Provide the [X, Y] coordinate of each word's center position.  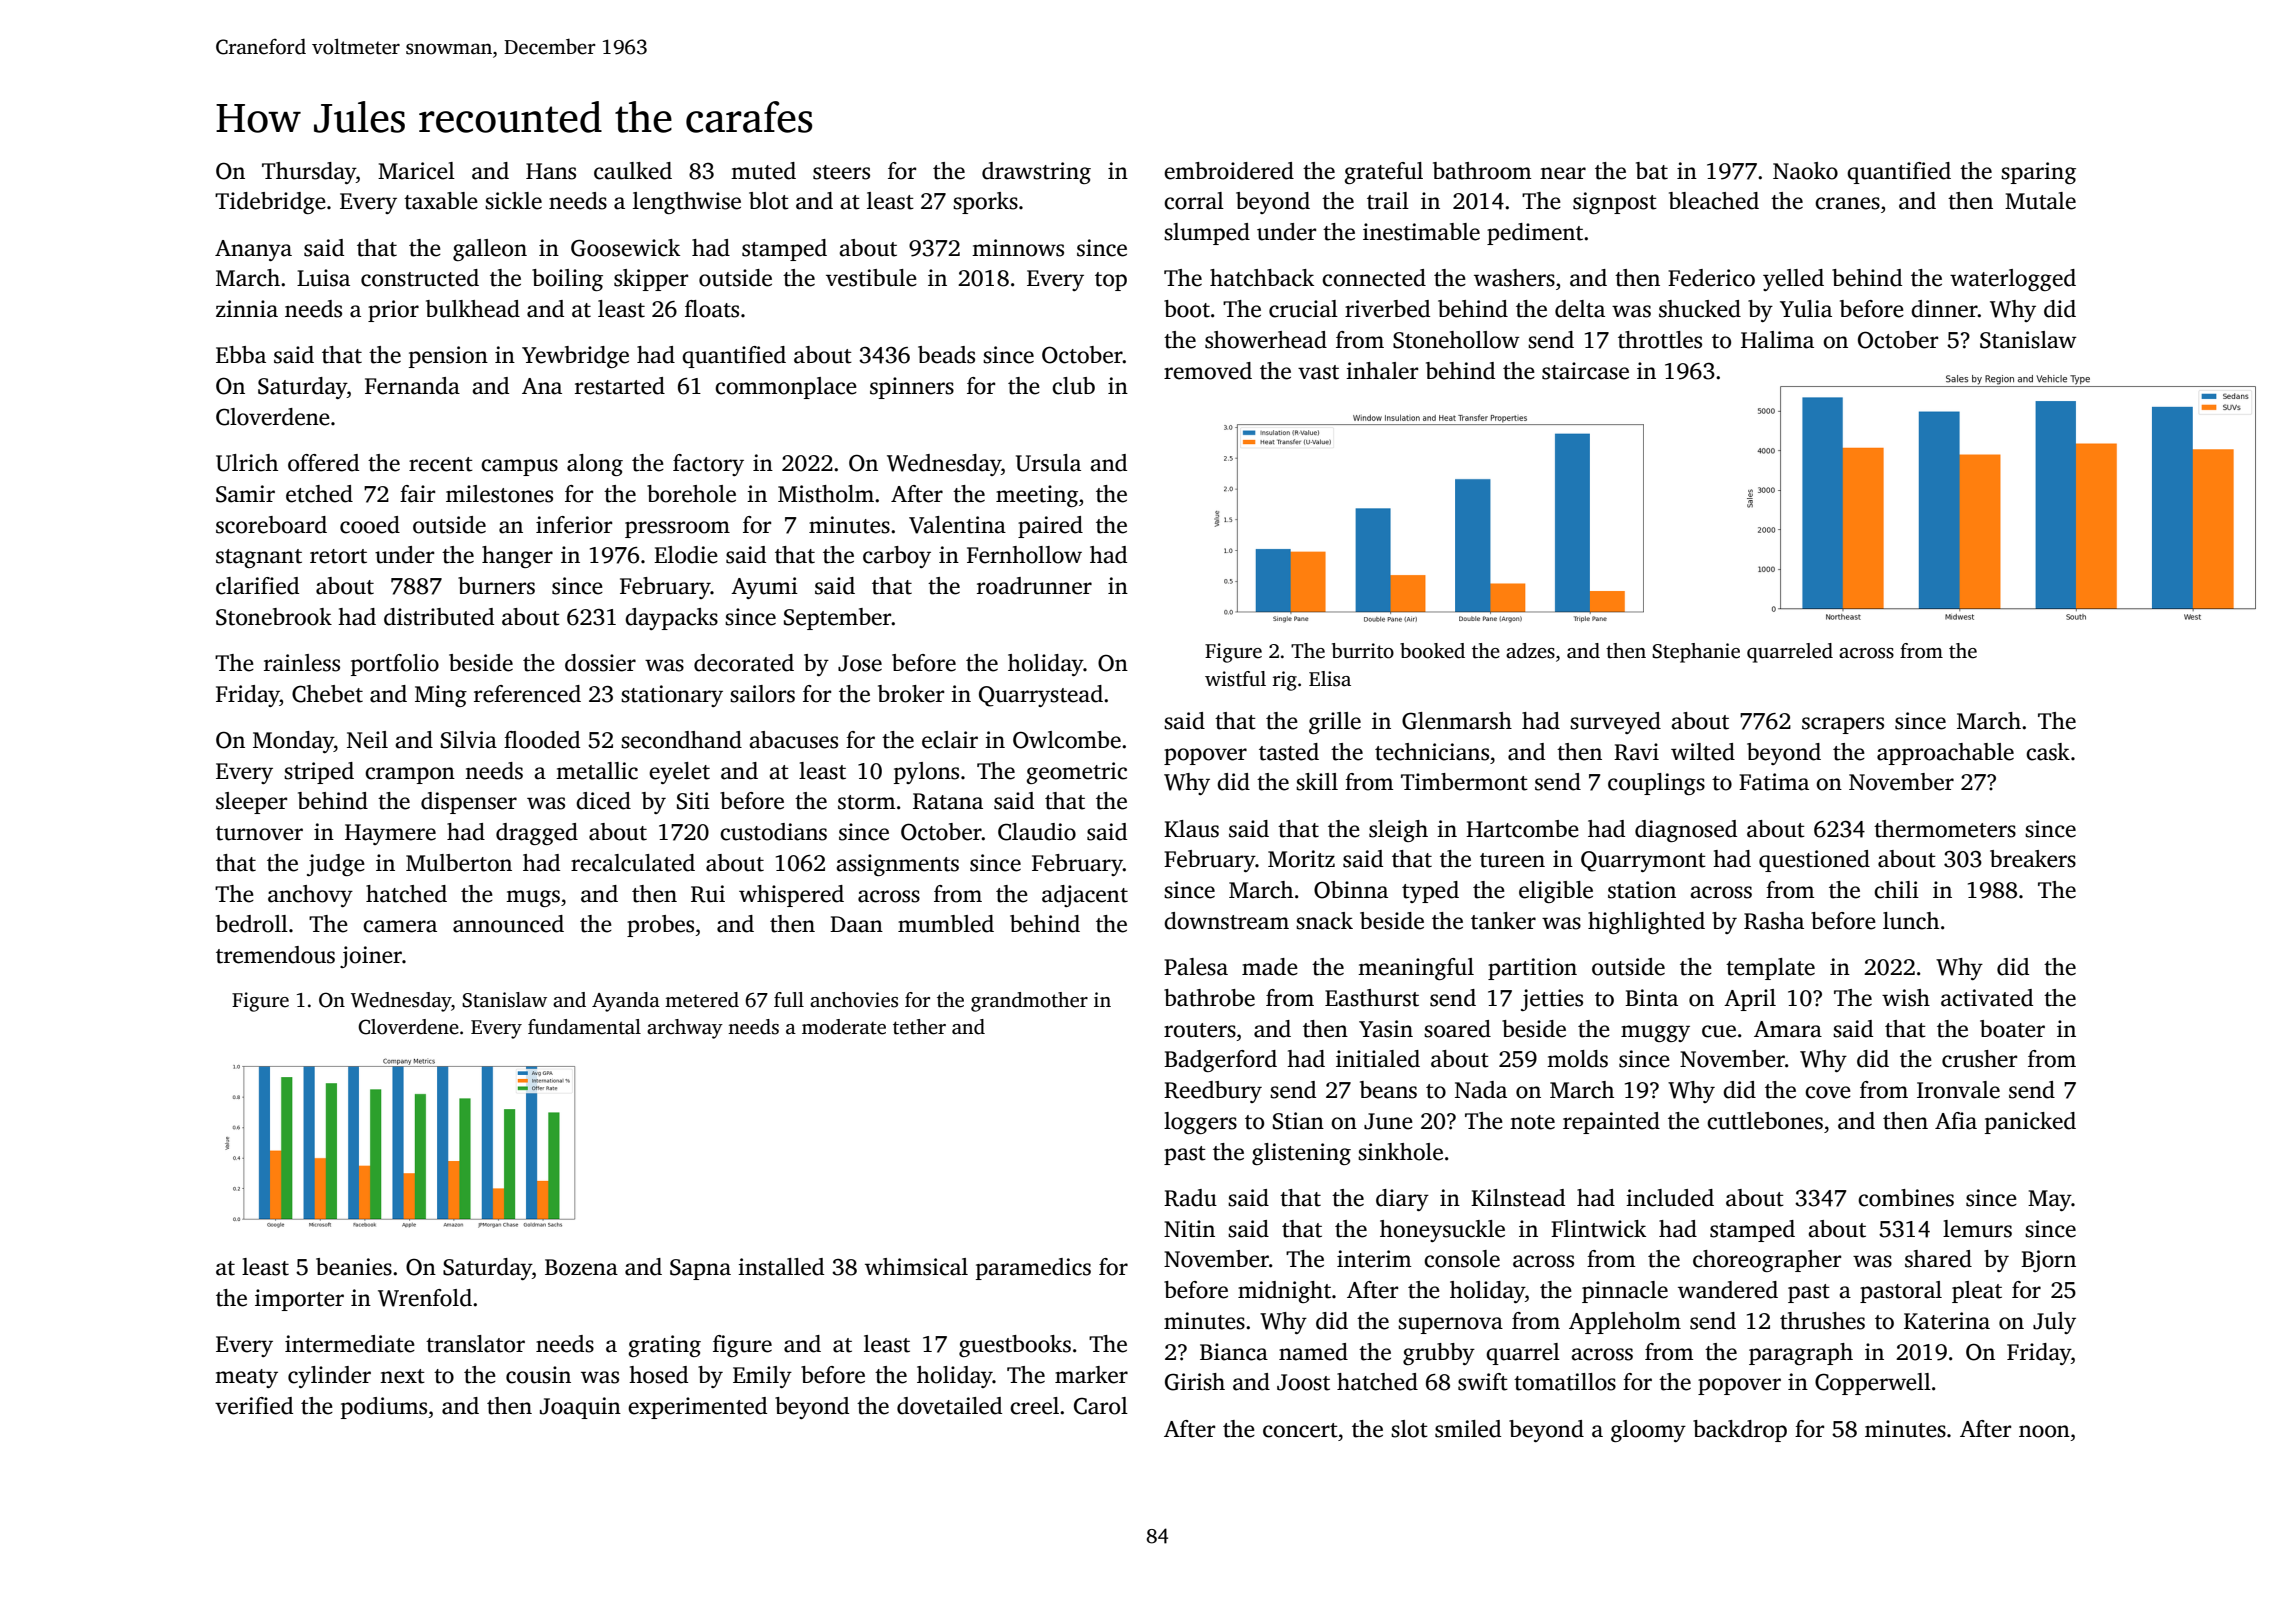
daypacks [671, 619]
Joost [1303, 1382]
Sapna [700, 1269]
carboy [897, 557]
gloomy [1648, 1431]
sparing [2038, 173]
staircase [1585, 371]
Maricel [416, 171]
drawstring [1036, 173]
